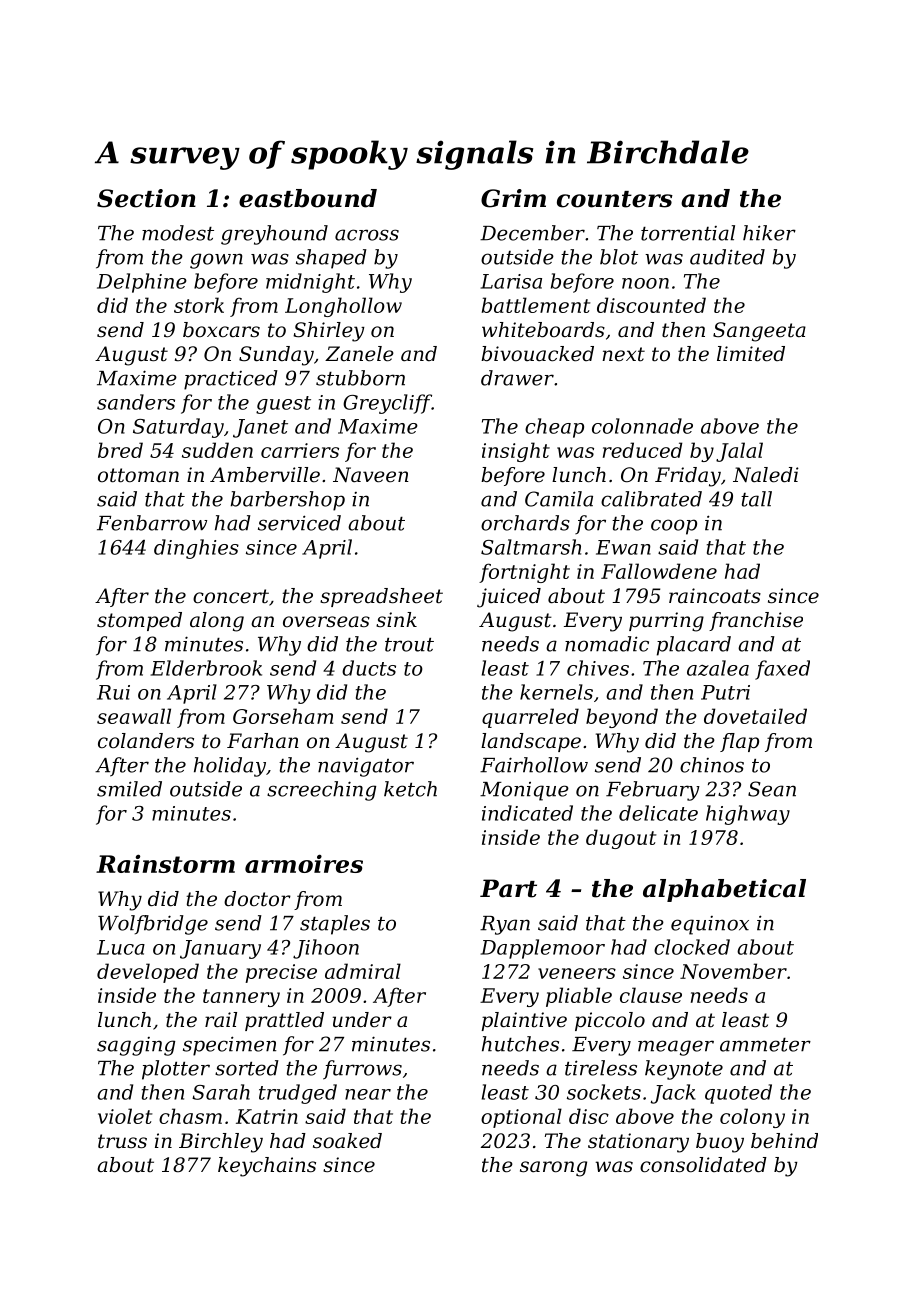  I want to click on Birchley, so click(221, 1143).
